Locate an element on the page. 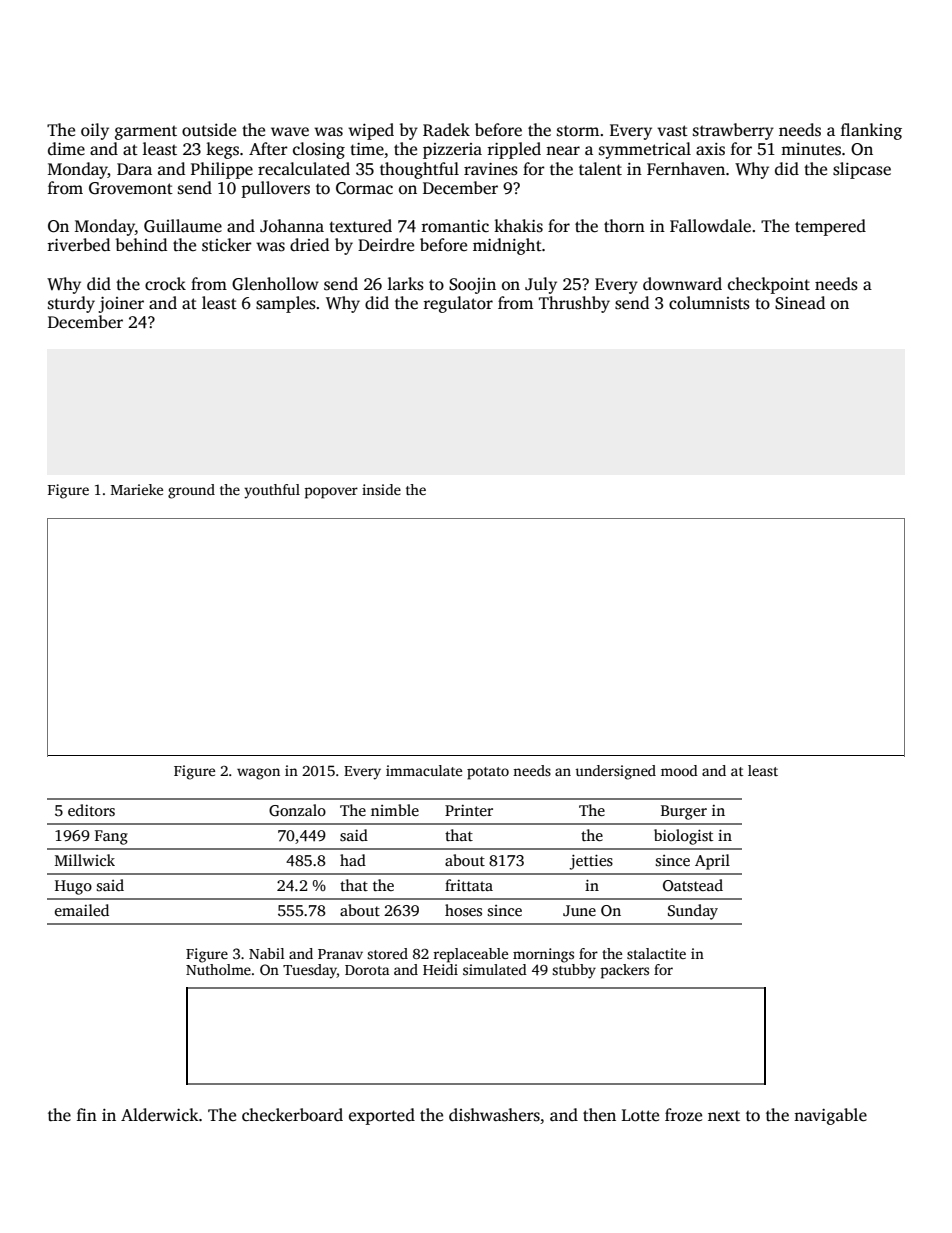 This page has width=952, height=1233. had is located at coordinates (353, 860).
